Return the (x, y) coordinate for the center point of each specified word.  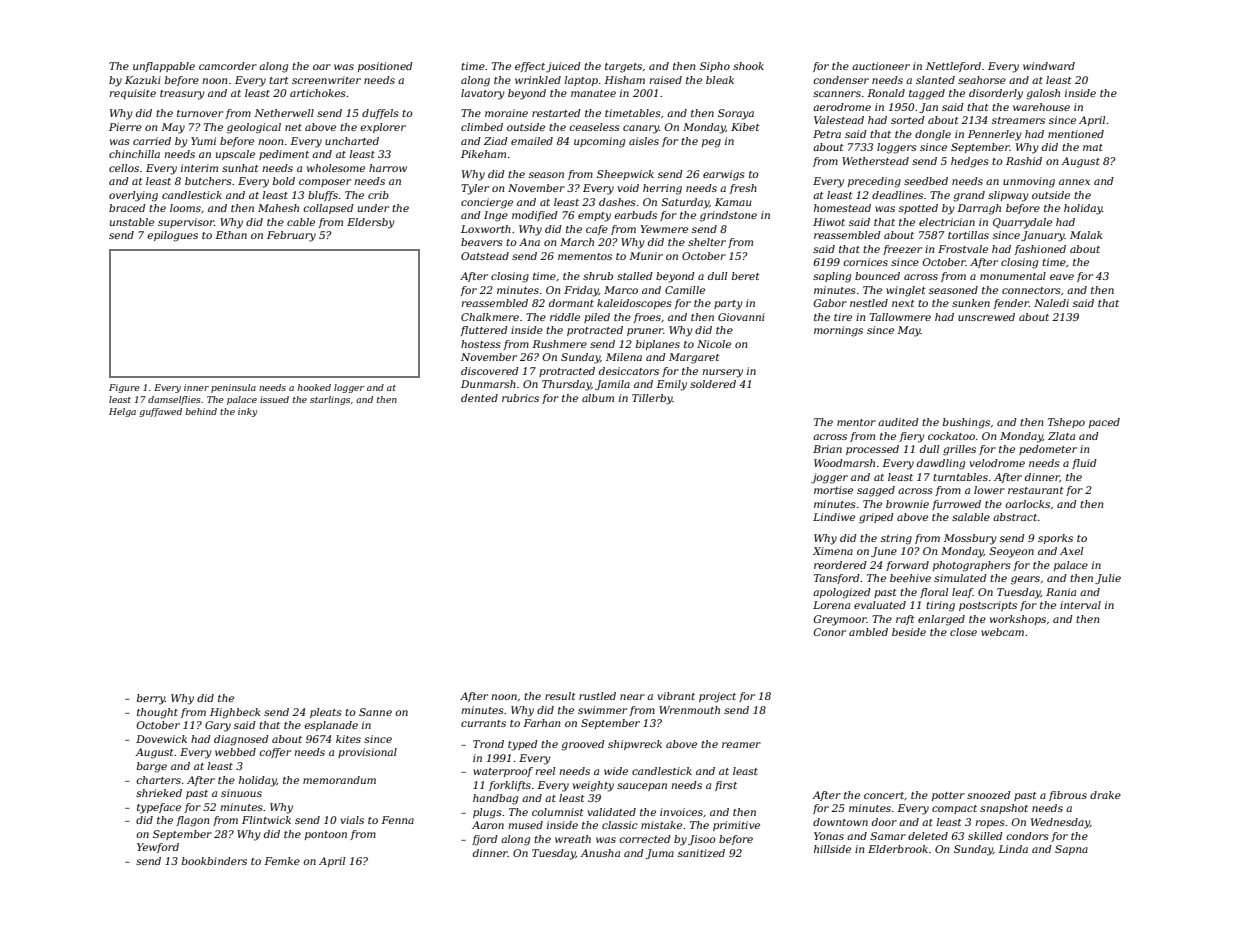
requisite (132, 94)
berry (151, 699)
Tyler (475, 189)
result (560, 696)
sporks (1055, 539)
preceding (874, 182)
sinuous (241, 793)
